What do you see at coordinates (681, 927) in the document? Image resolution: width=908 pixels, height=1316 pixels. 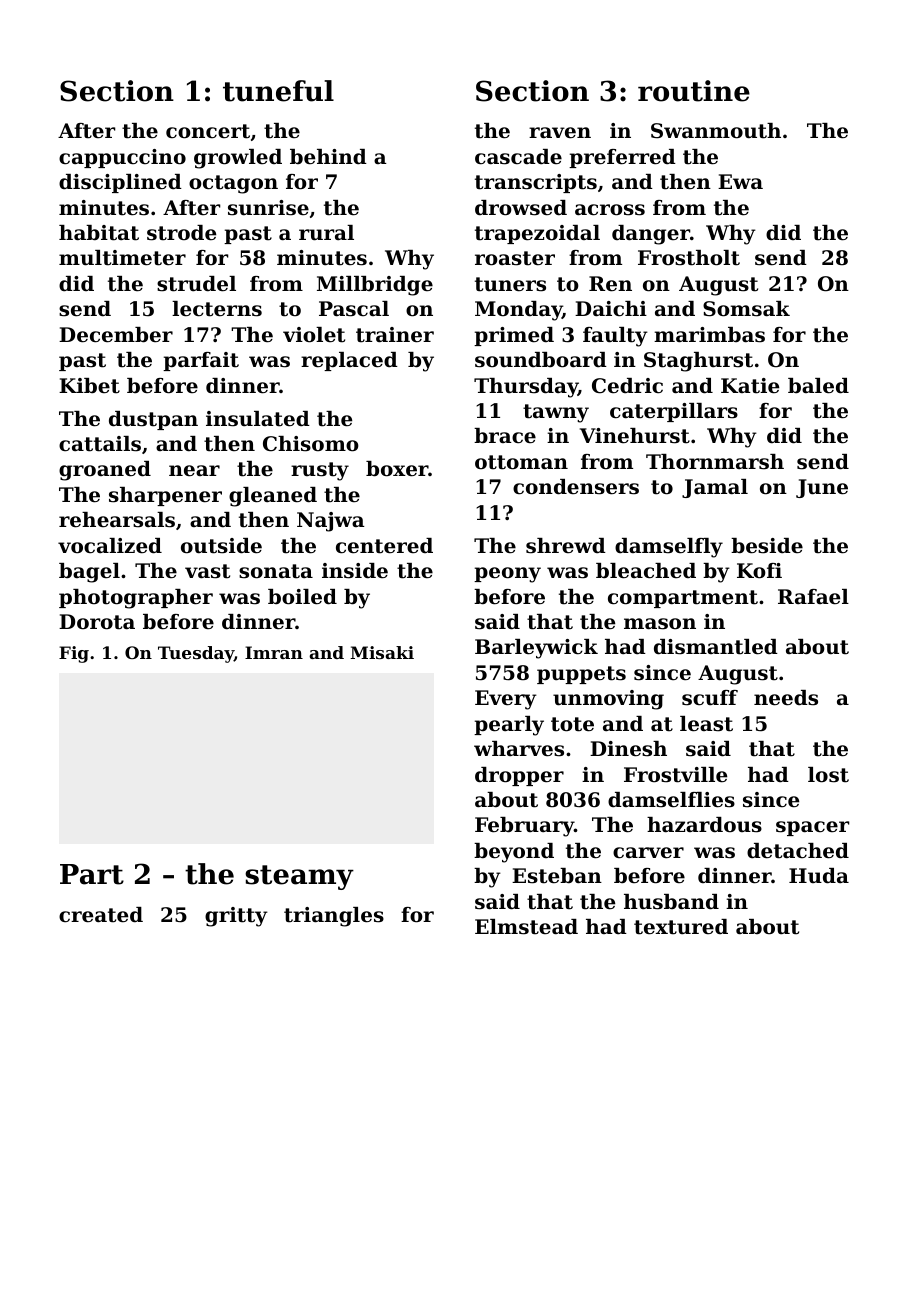 I see `textured` at bounding box center [681, 927].
